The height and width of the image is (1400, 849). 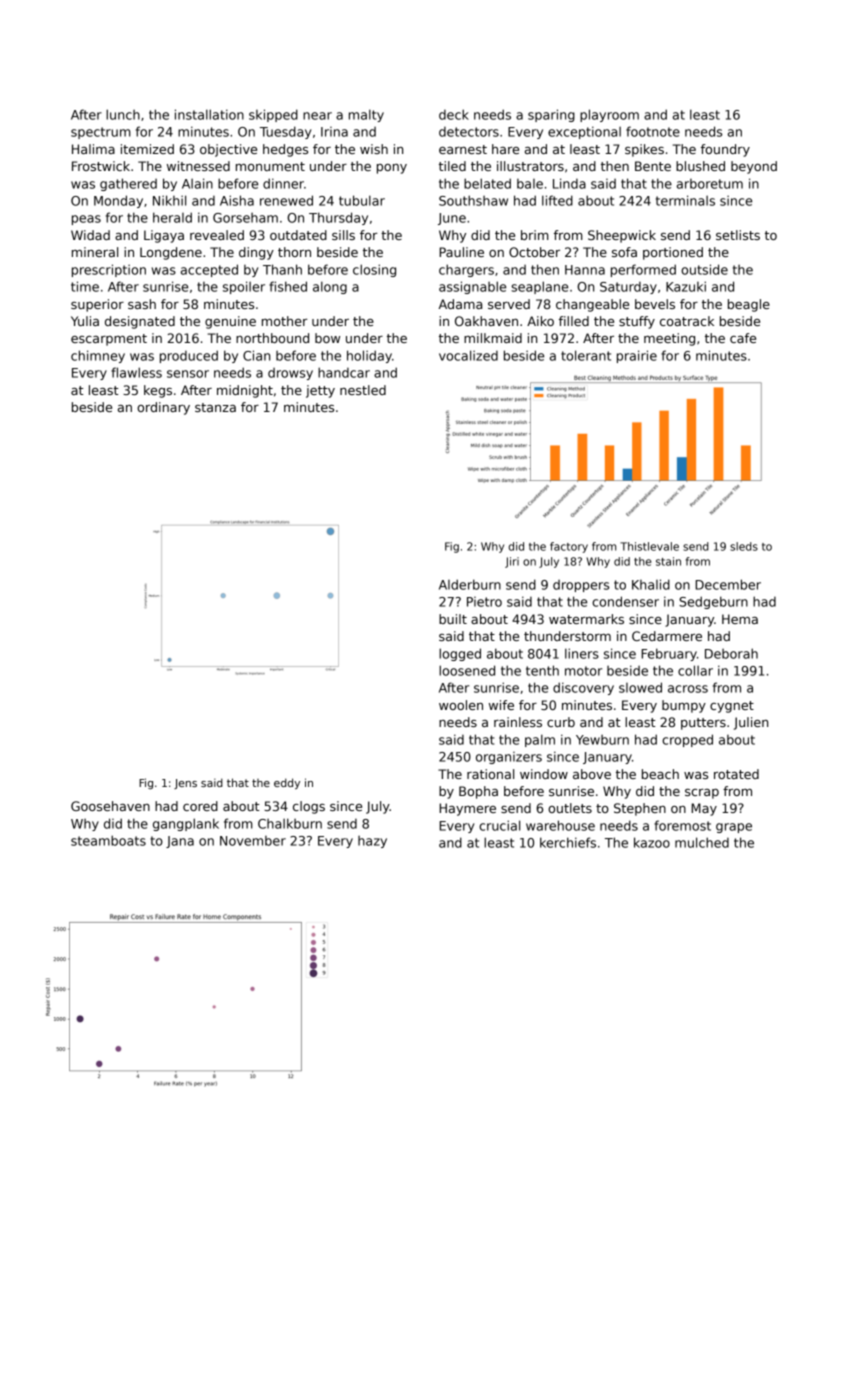 What do you see at coordinates (453, 619) in the image?
I see `built` at bounding box center [453, 619].
